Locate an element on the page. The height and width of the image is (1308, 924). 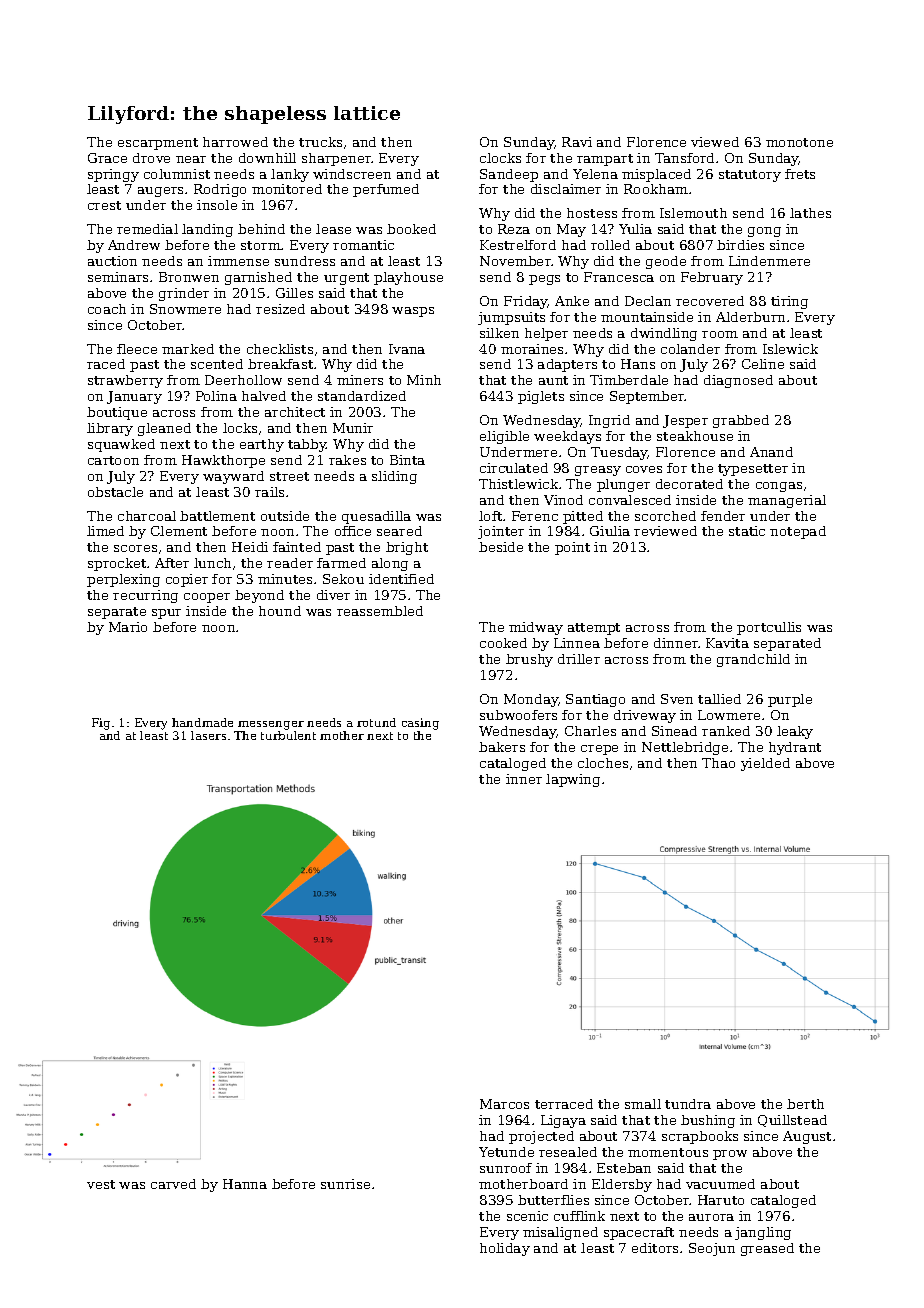
carved is located at coordinates (173, 1184).
